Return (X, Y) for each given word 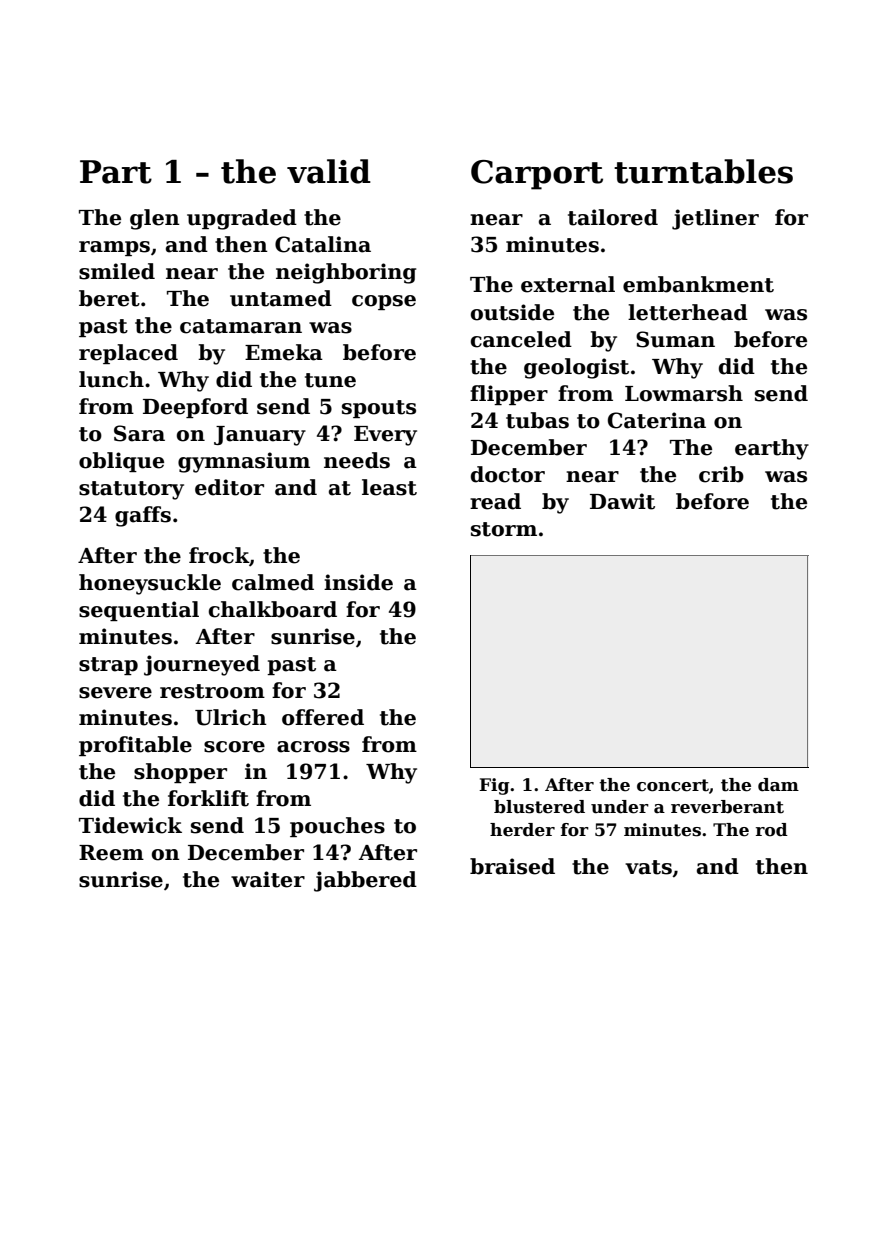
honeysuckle (150, 584)
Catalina (323, 244)
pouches (337, 827)
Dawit (622, 501)
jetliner (715, 219)
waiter (268, 879)
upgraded (242, 219)
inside (358, 582)
